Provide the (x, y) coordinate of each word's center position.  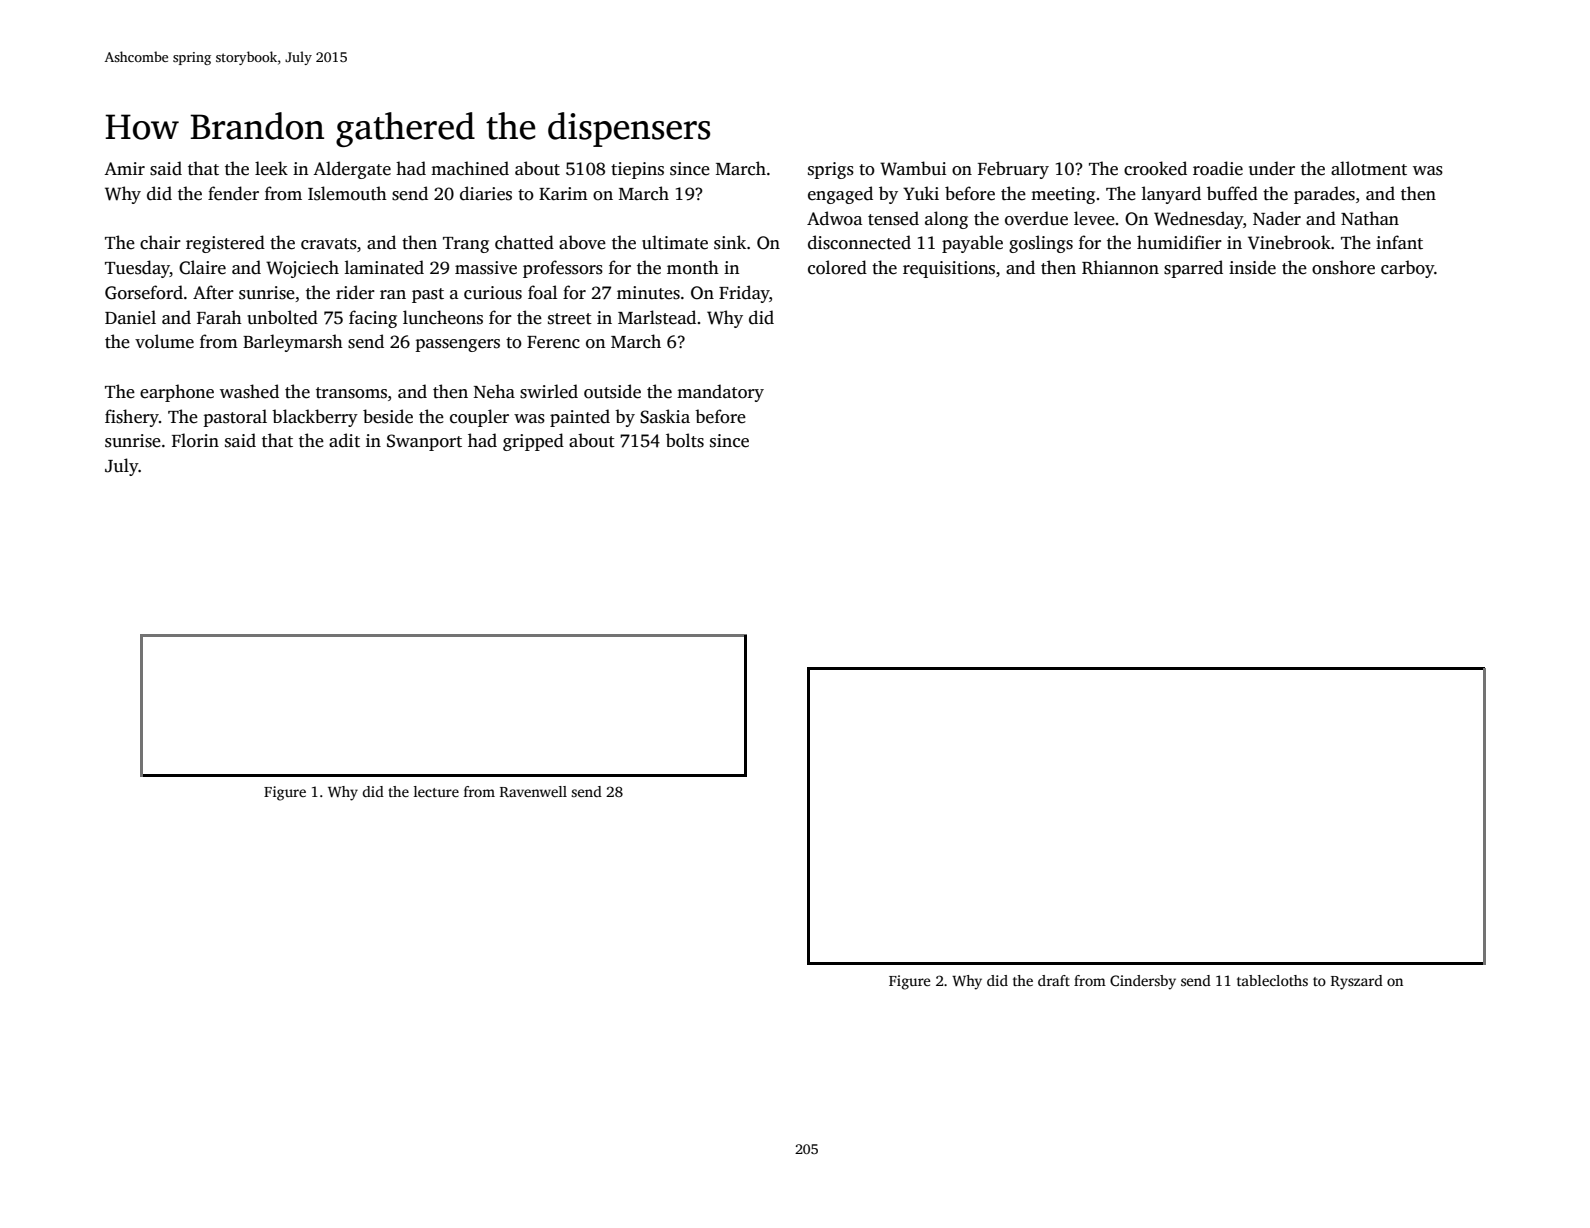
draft (1054, 980)
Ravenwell (533, 791)
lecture (436, 791)
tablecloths (1272, 980)
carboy (1407, 269)
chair (160, 242)
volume (164, 341)
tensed (893, 218)
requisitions (949, 269)
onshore (1343, 267)
